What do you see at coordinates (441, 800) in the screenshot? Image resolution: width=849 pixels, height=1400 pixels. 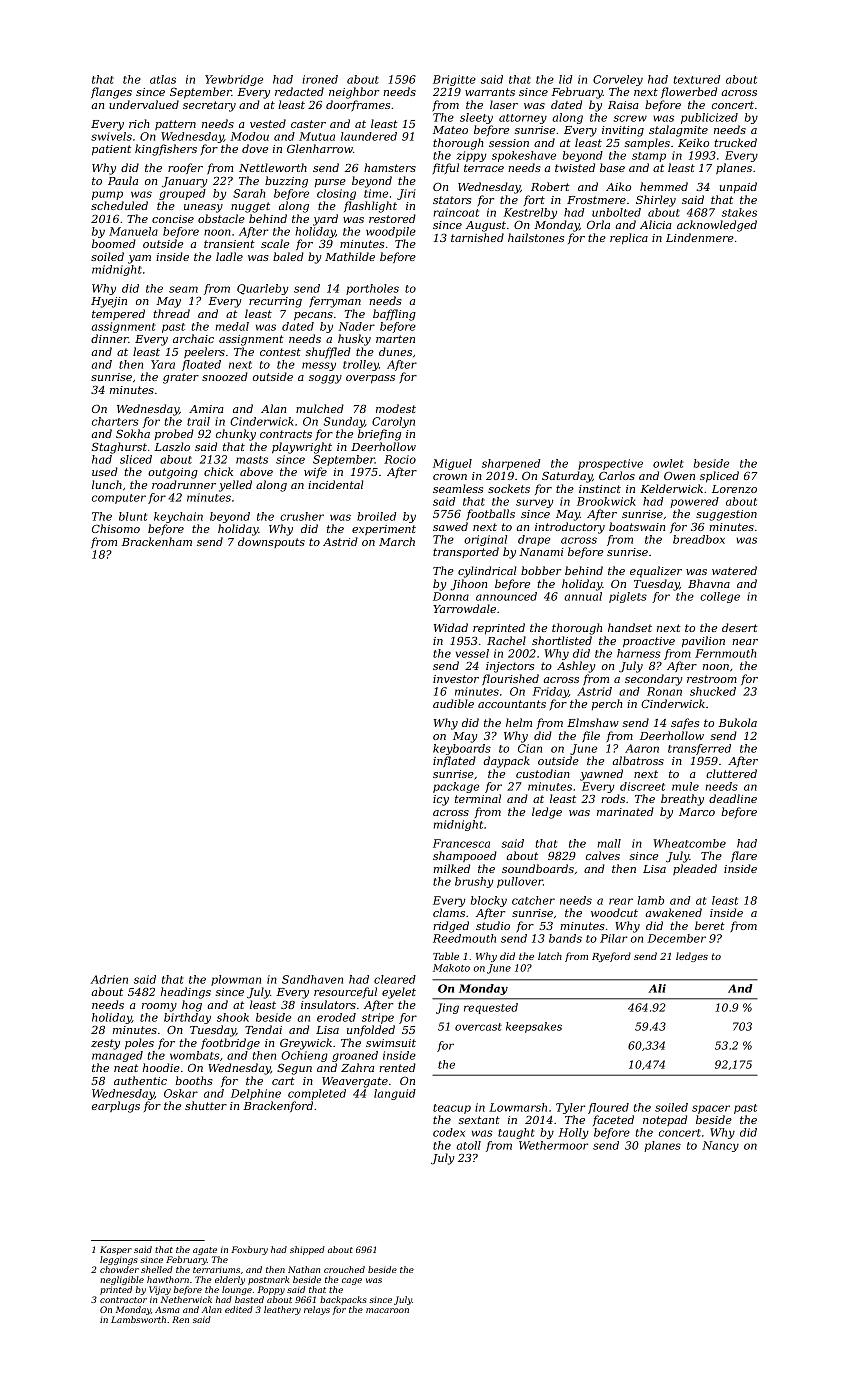 I see `icy` at bounding box center [441, 800].
